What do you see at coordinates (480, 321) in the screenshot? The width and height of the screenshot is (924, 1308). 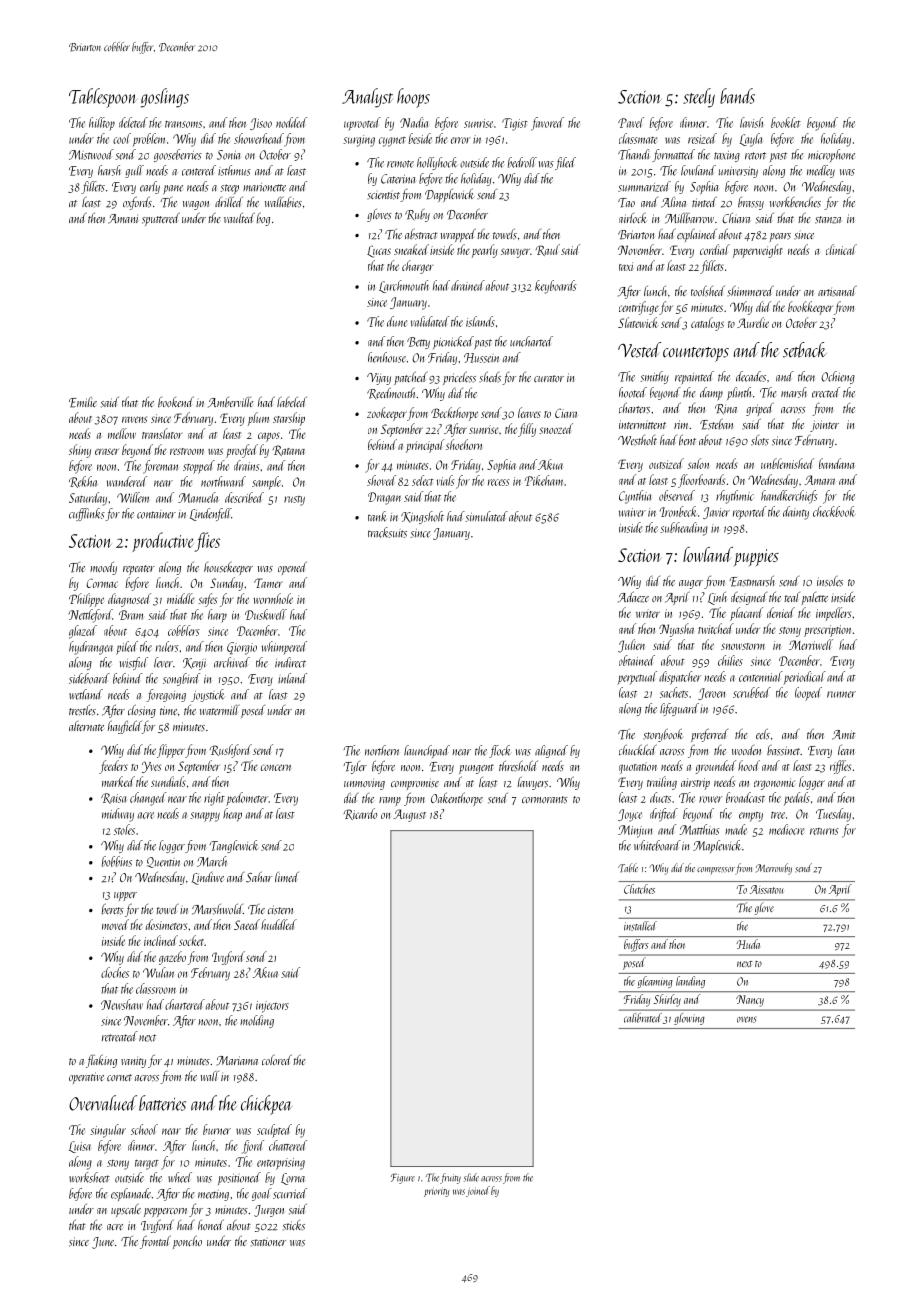 I see `islands` at bounding box center [480, 321].
